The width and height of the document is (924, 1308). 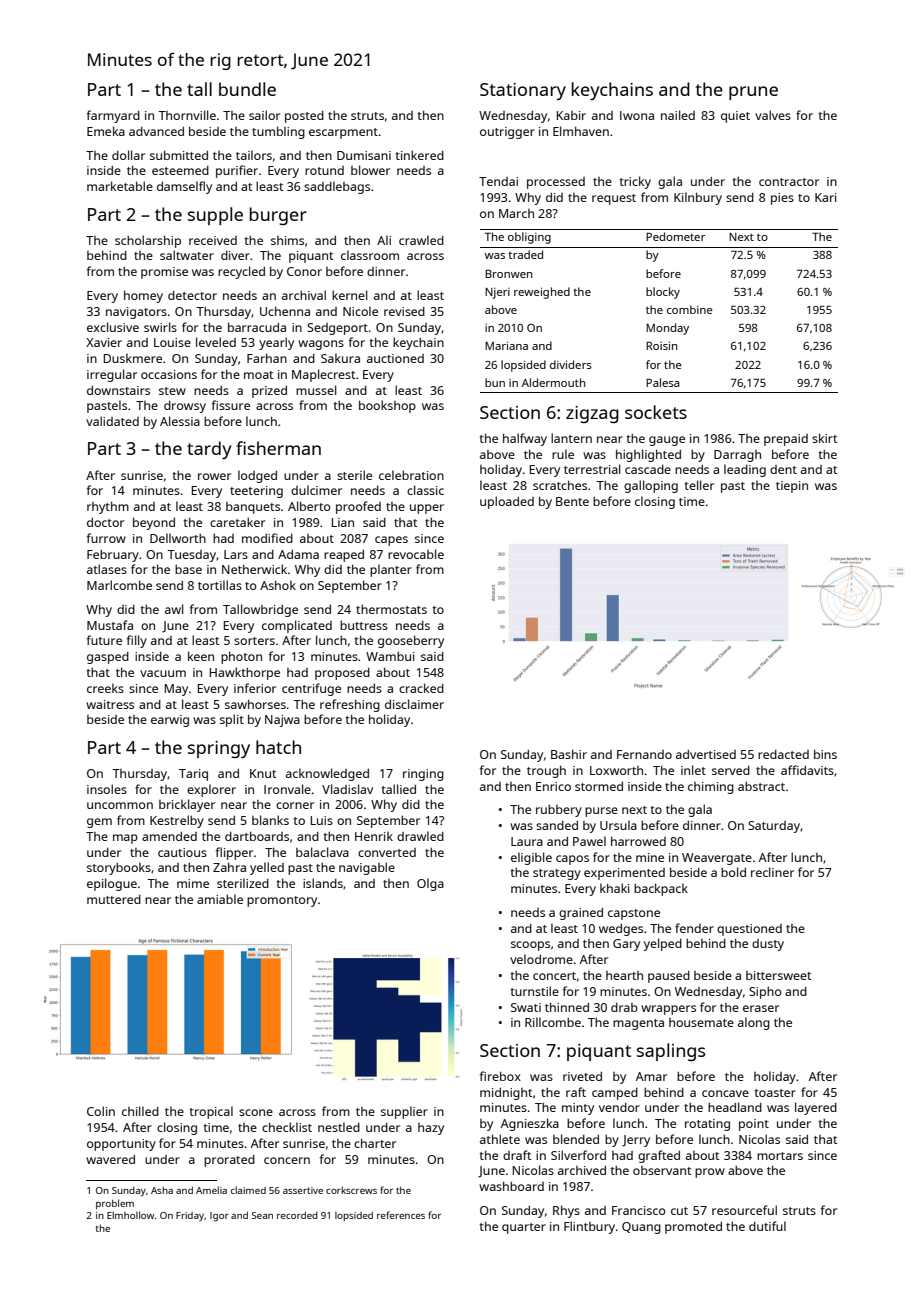 What do you see at coordinates (807, 770) in the document?
I see `affidavits` at bounding box center [807, 770].
